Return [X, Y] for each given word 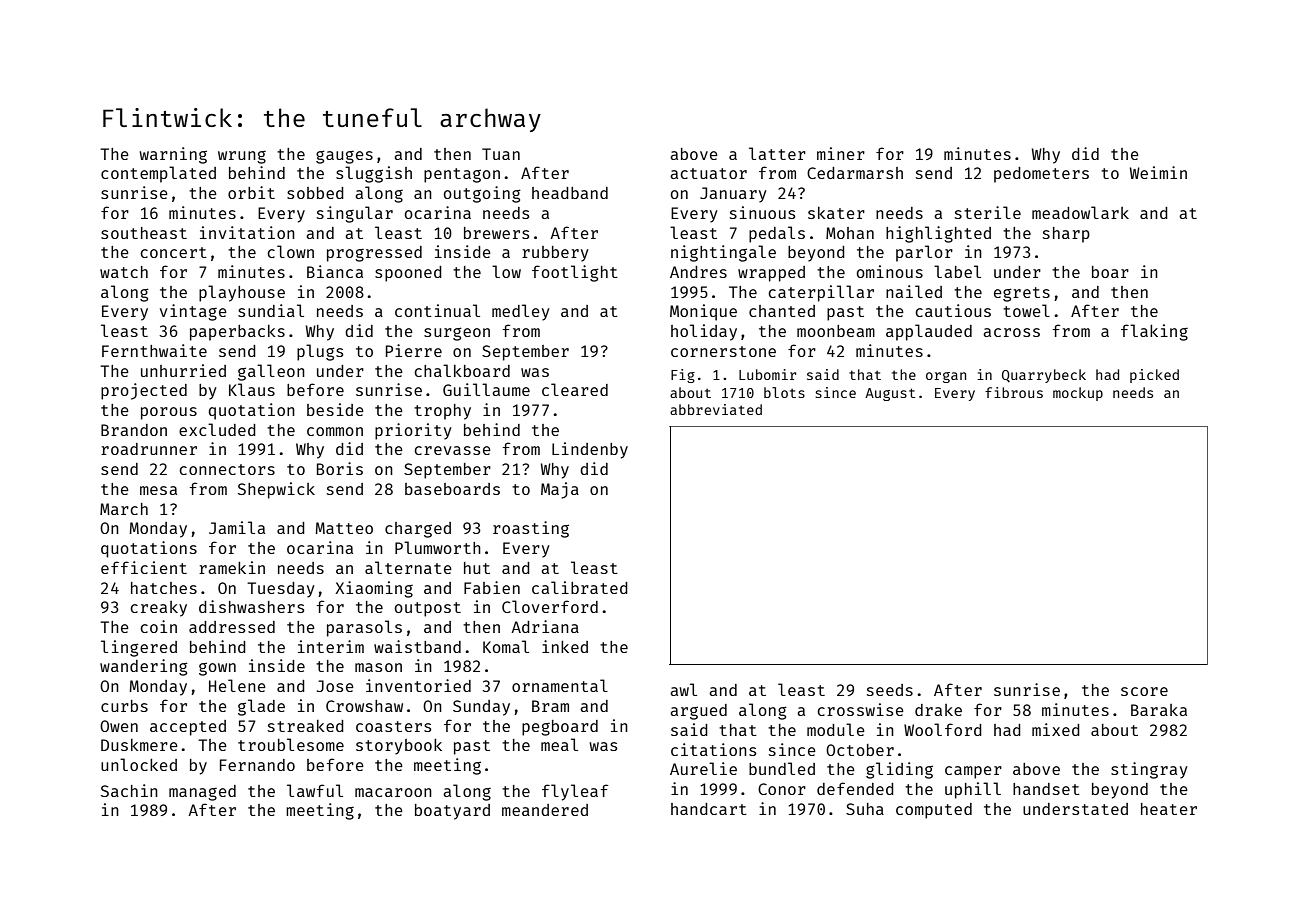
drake [938, 710]
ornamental [560, 685]
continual [437, 310]
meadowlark [1080, 212]
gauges [344, 157]
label [957, 271]
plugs [320, 352]
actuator [708, 173]
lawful [315, 790]
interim [331, 646]
